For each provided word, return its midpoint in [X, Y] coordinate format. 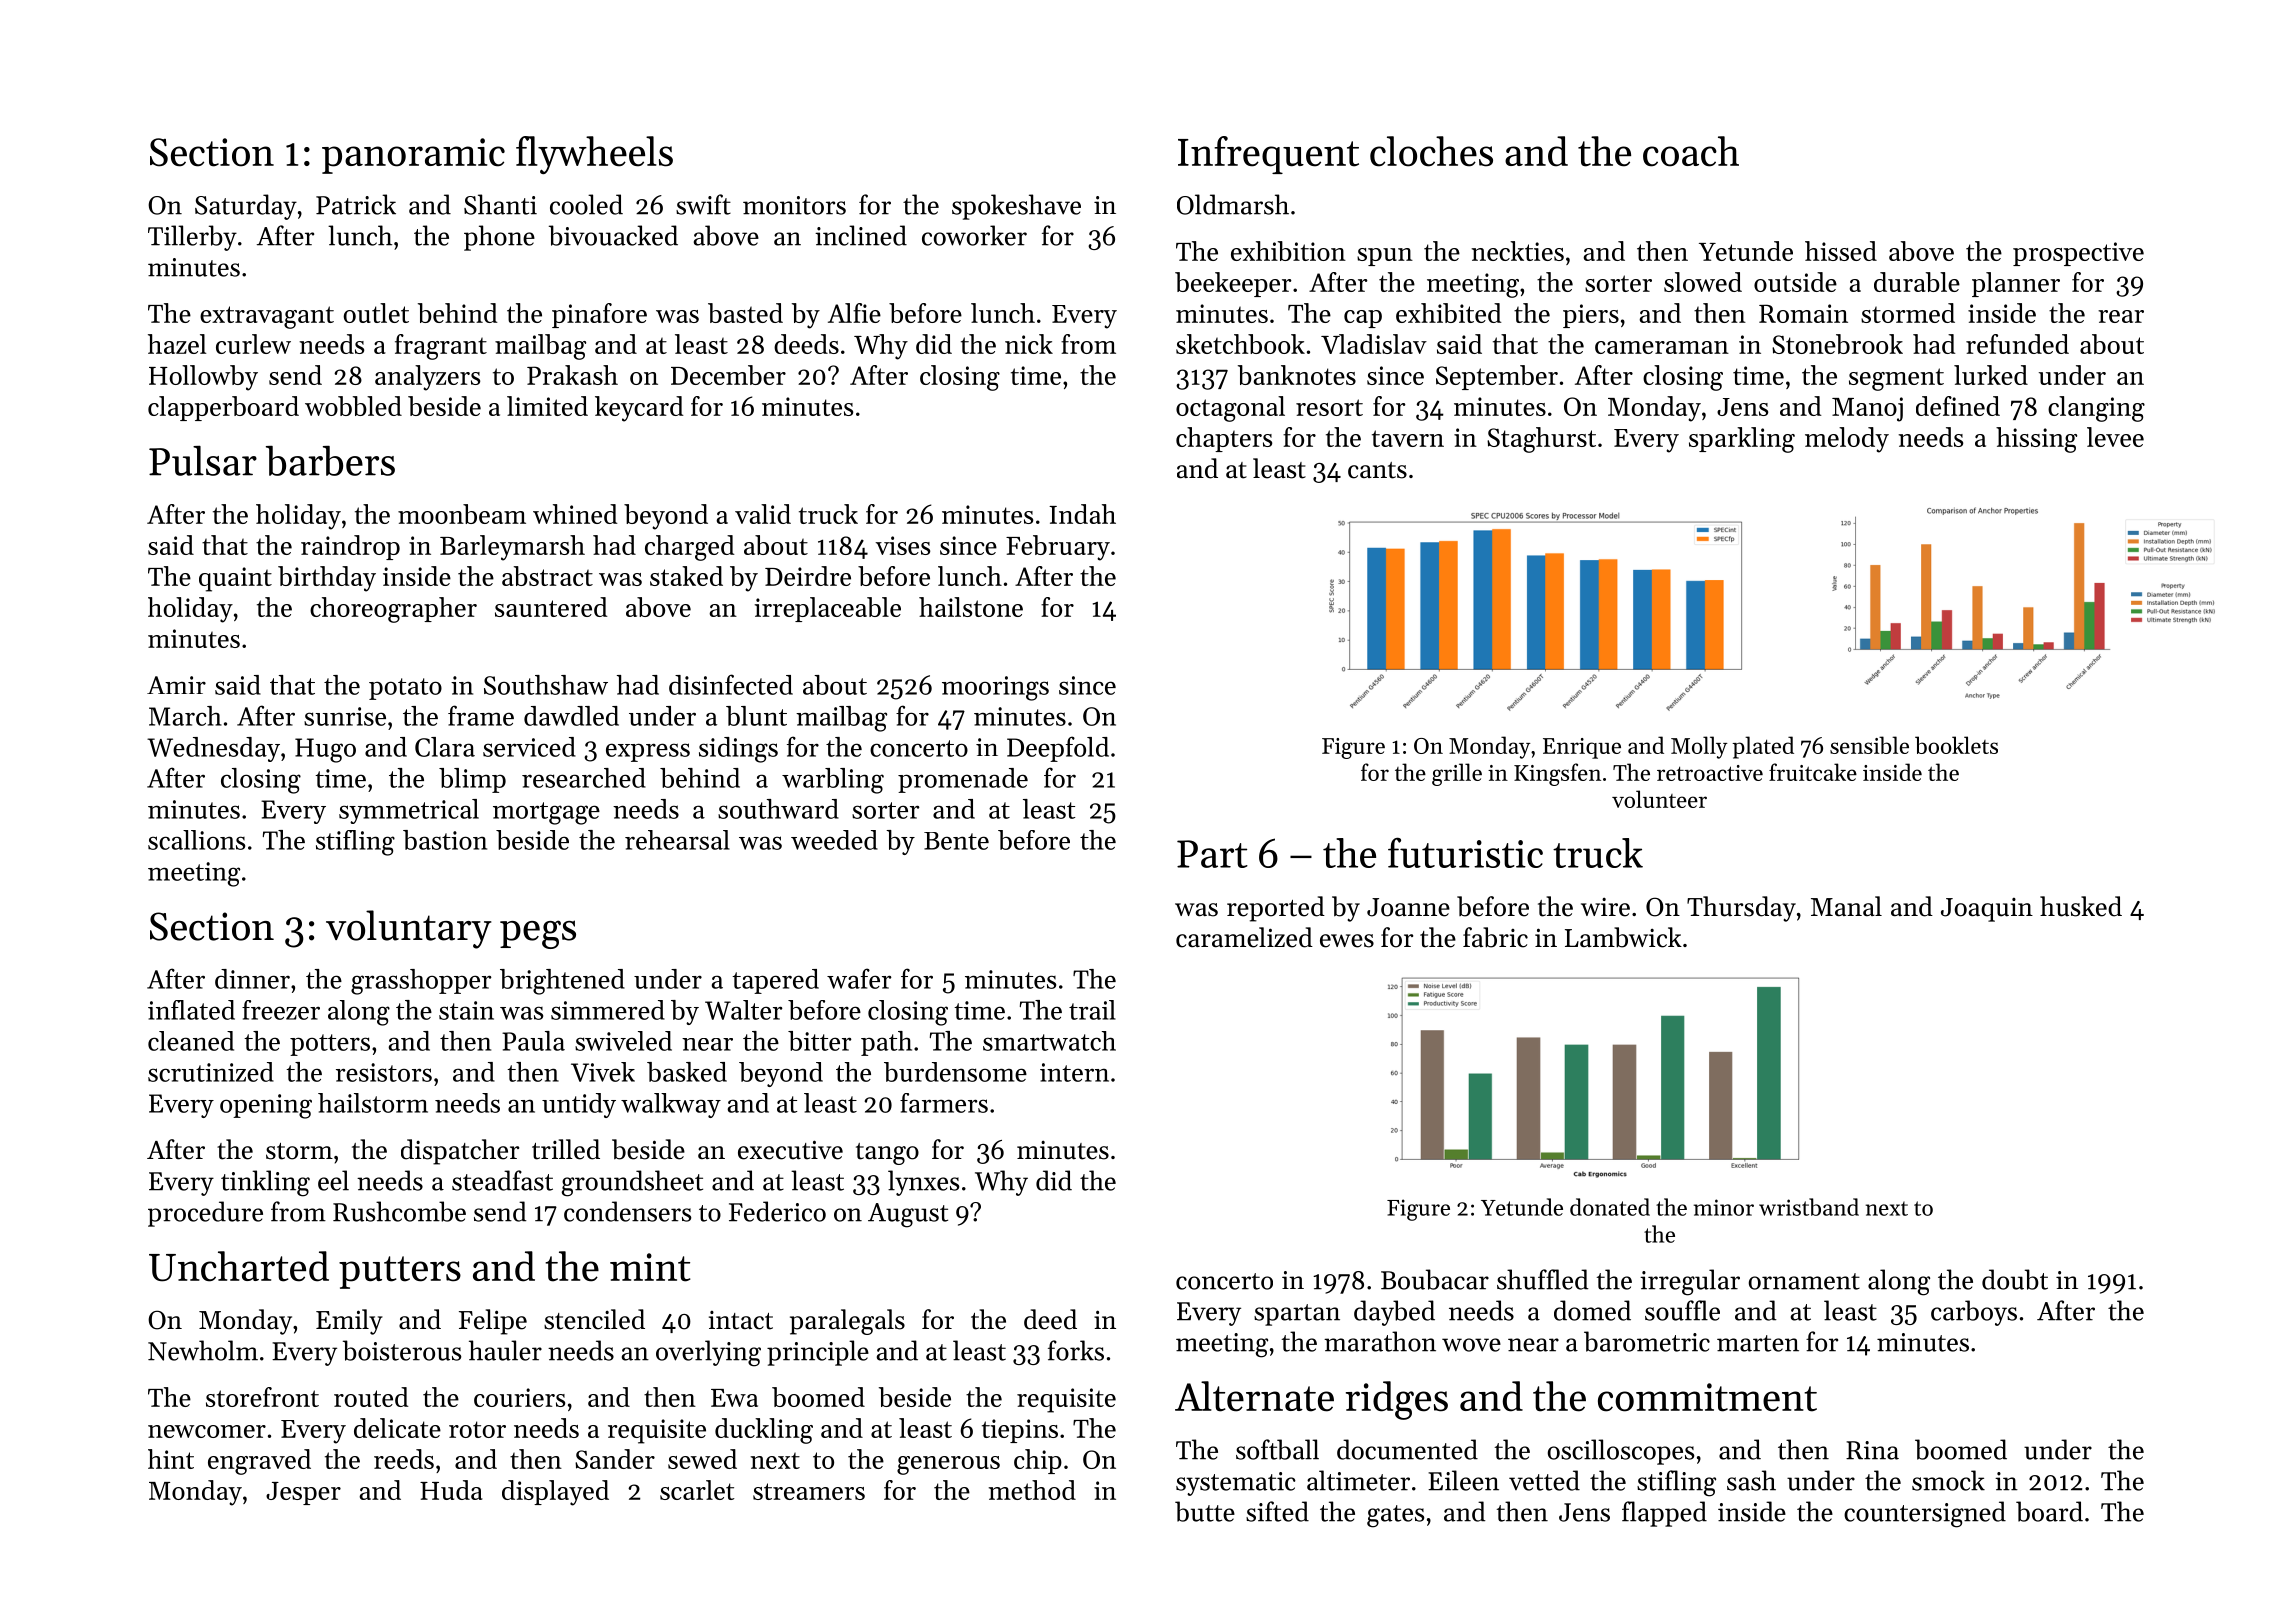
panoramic [413, 156]
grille [1457, 774]
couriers [519, 1397]
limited [547, 406]
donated [1610, 1207]
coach [1691, 151]
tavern [1408, 438]
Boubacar [1435, 1279]
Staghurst [1541, 440]
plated [1763, 747]
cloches [1431, 151]
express [648, 752]
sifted [1277, 1511]
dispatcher [460, 1152]
